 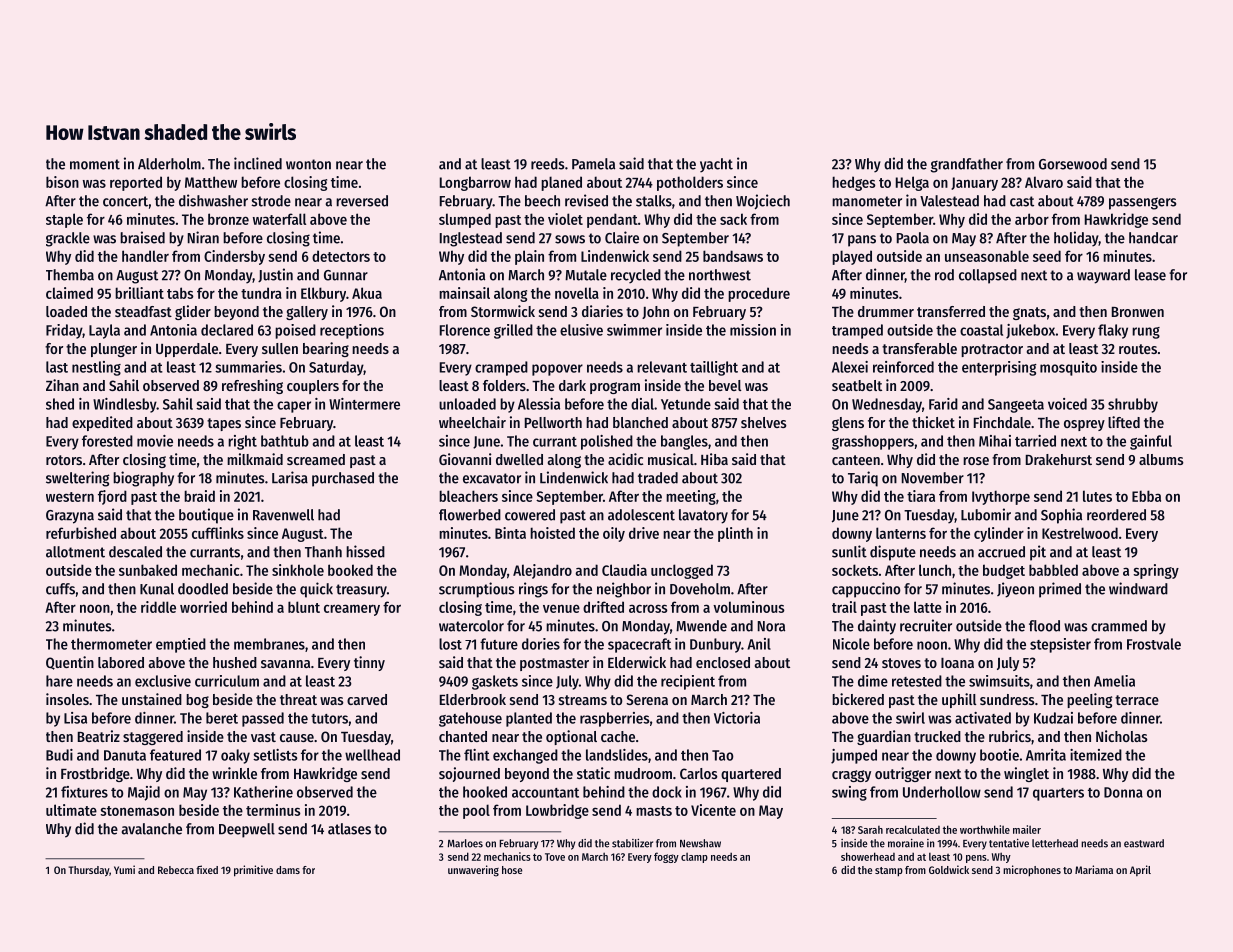 What do you see at coordinates (999, 681) in the screenshot?
I see `swimsuits` at bounding box center [999, 681].
